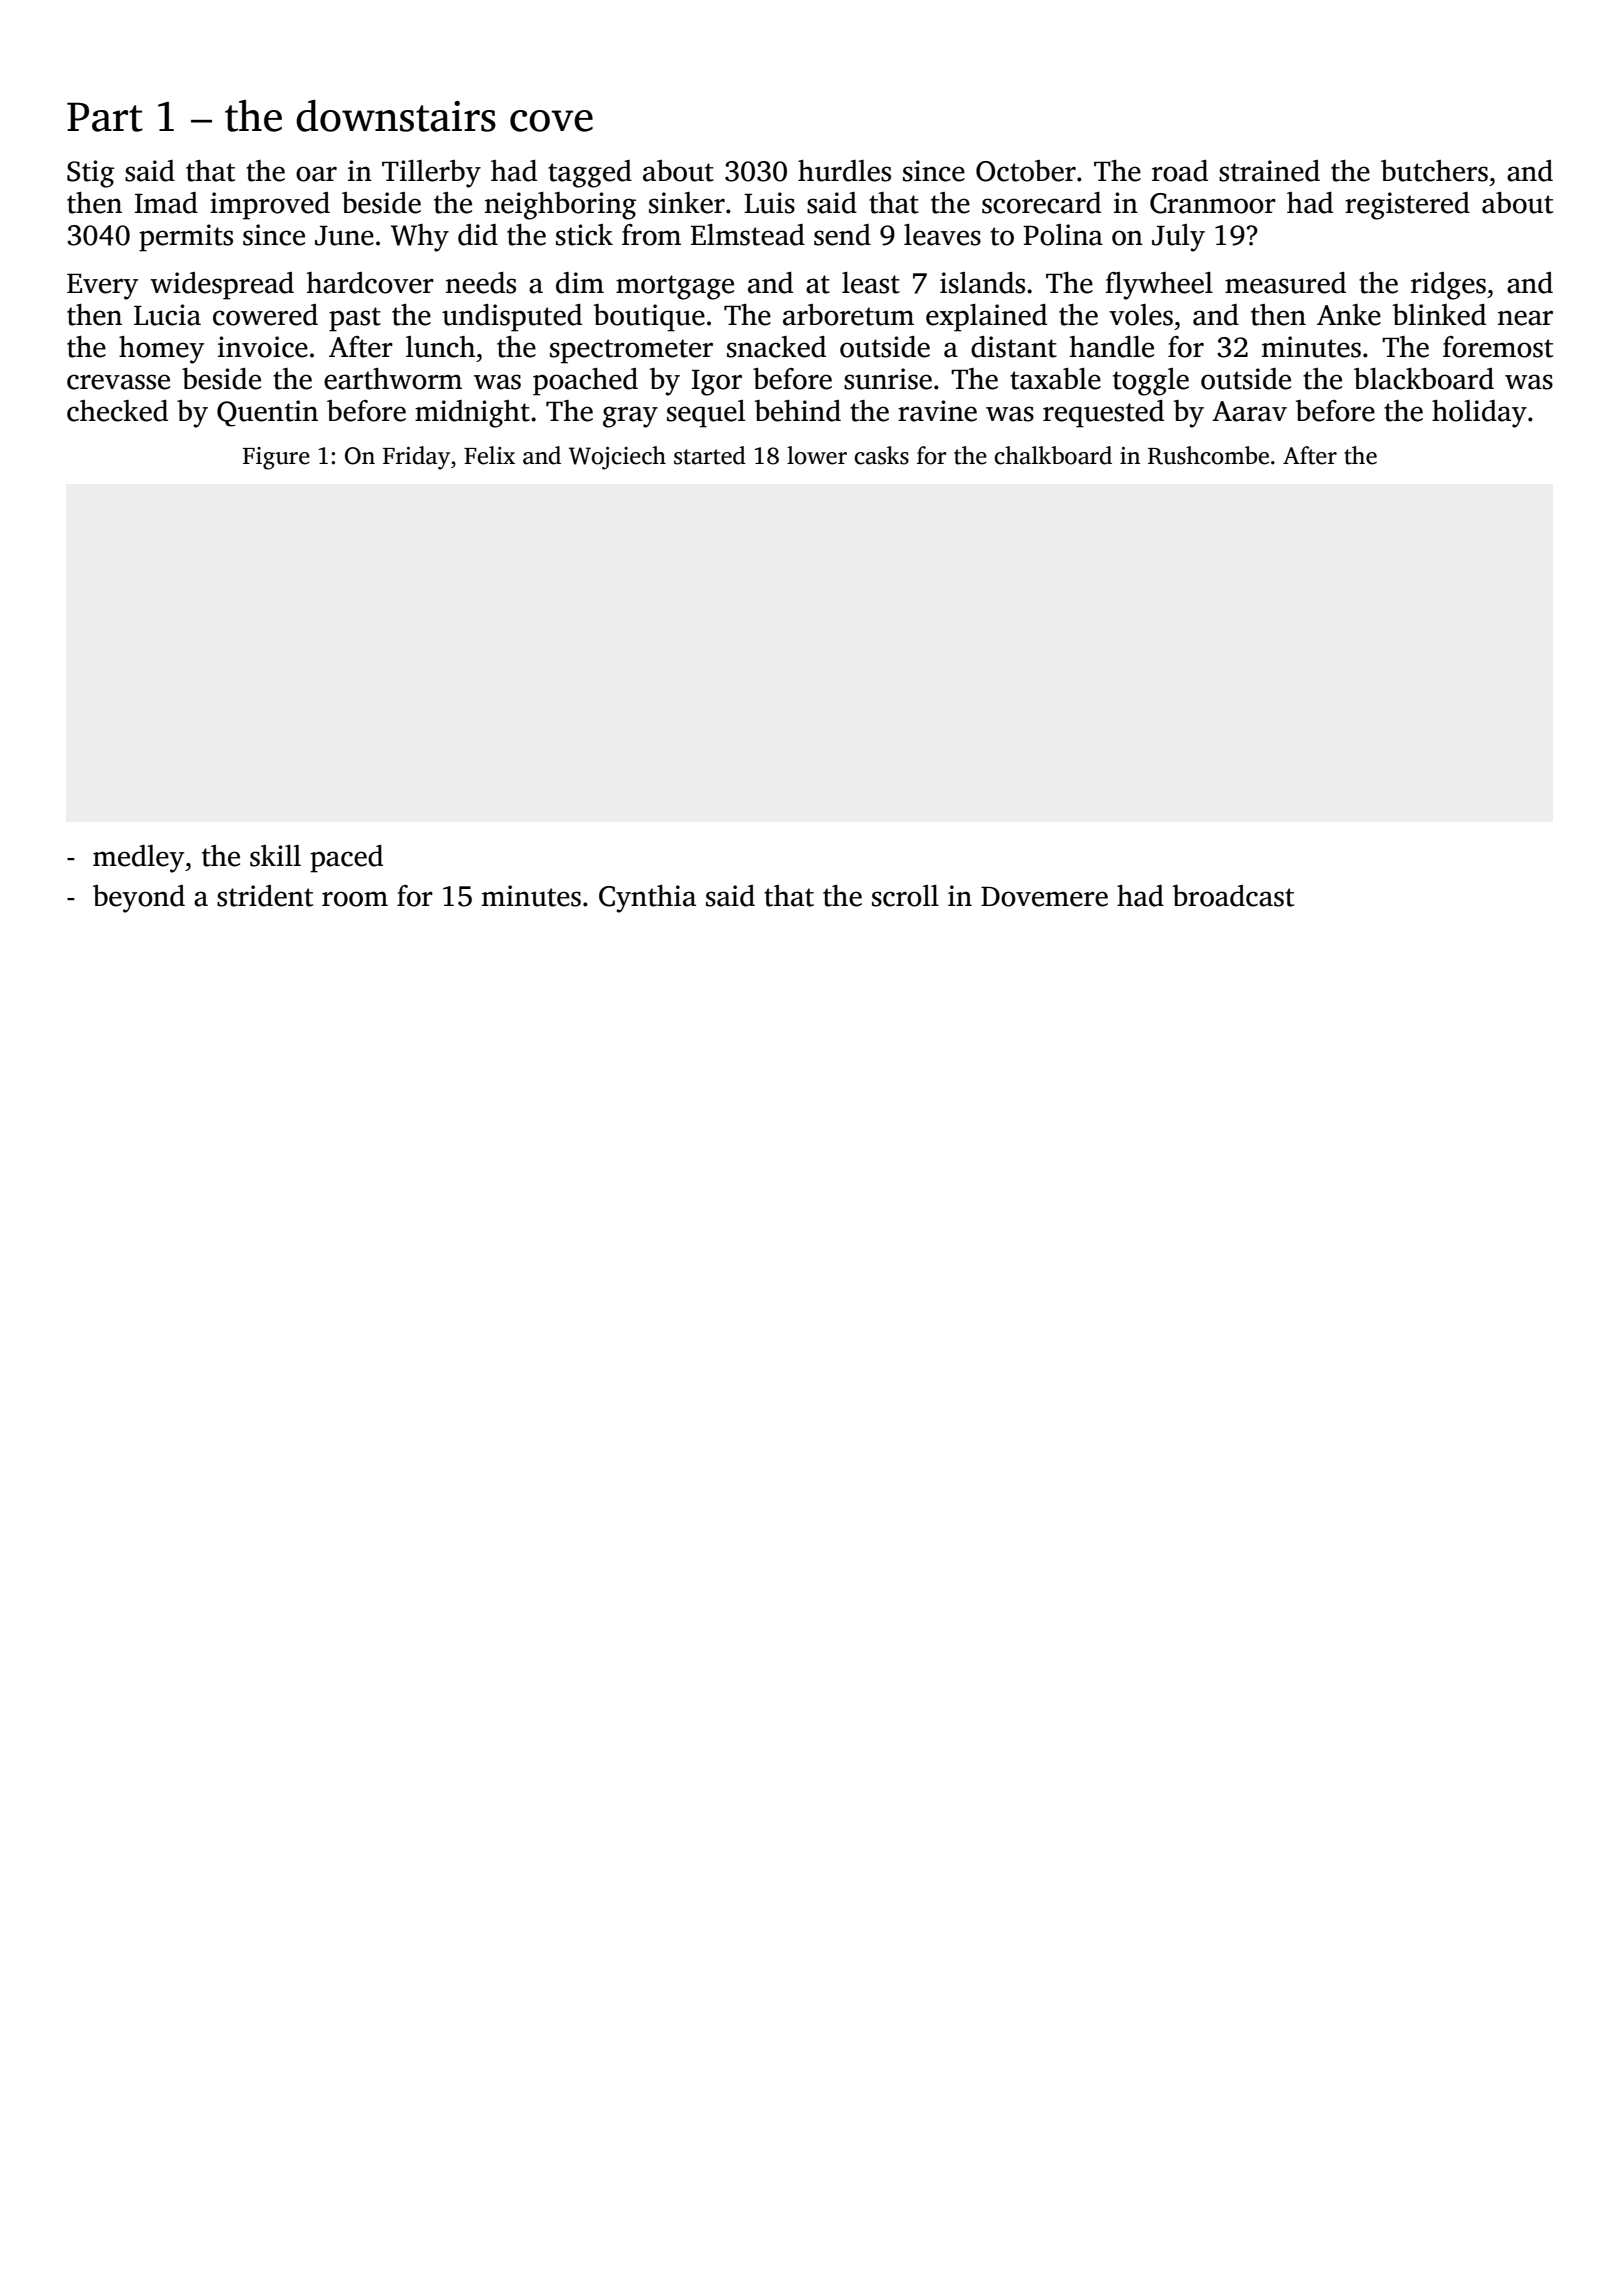 This image has width=1620, height=2292. Describe the element at coordinates (1208, 455) in the image. I see `Rushcombe` at that location.
